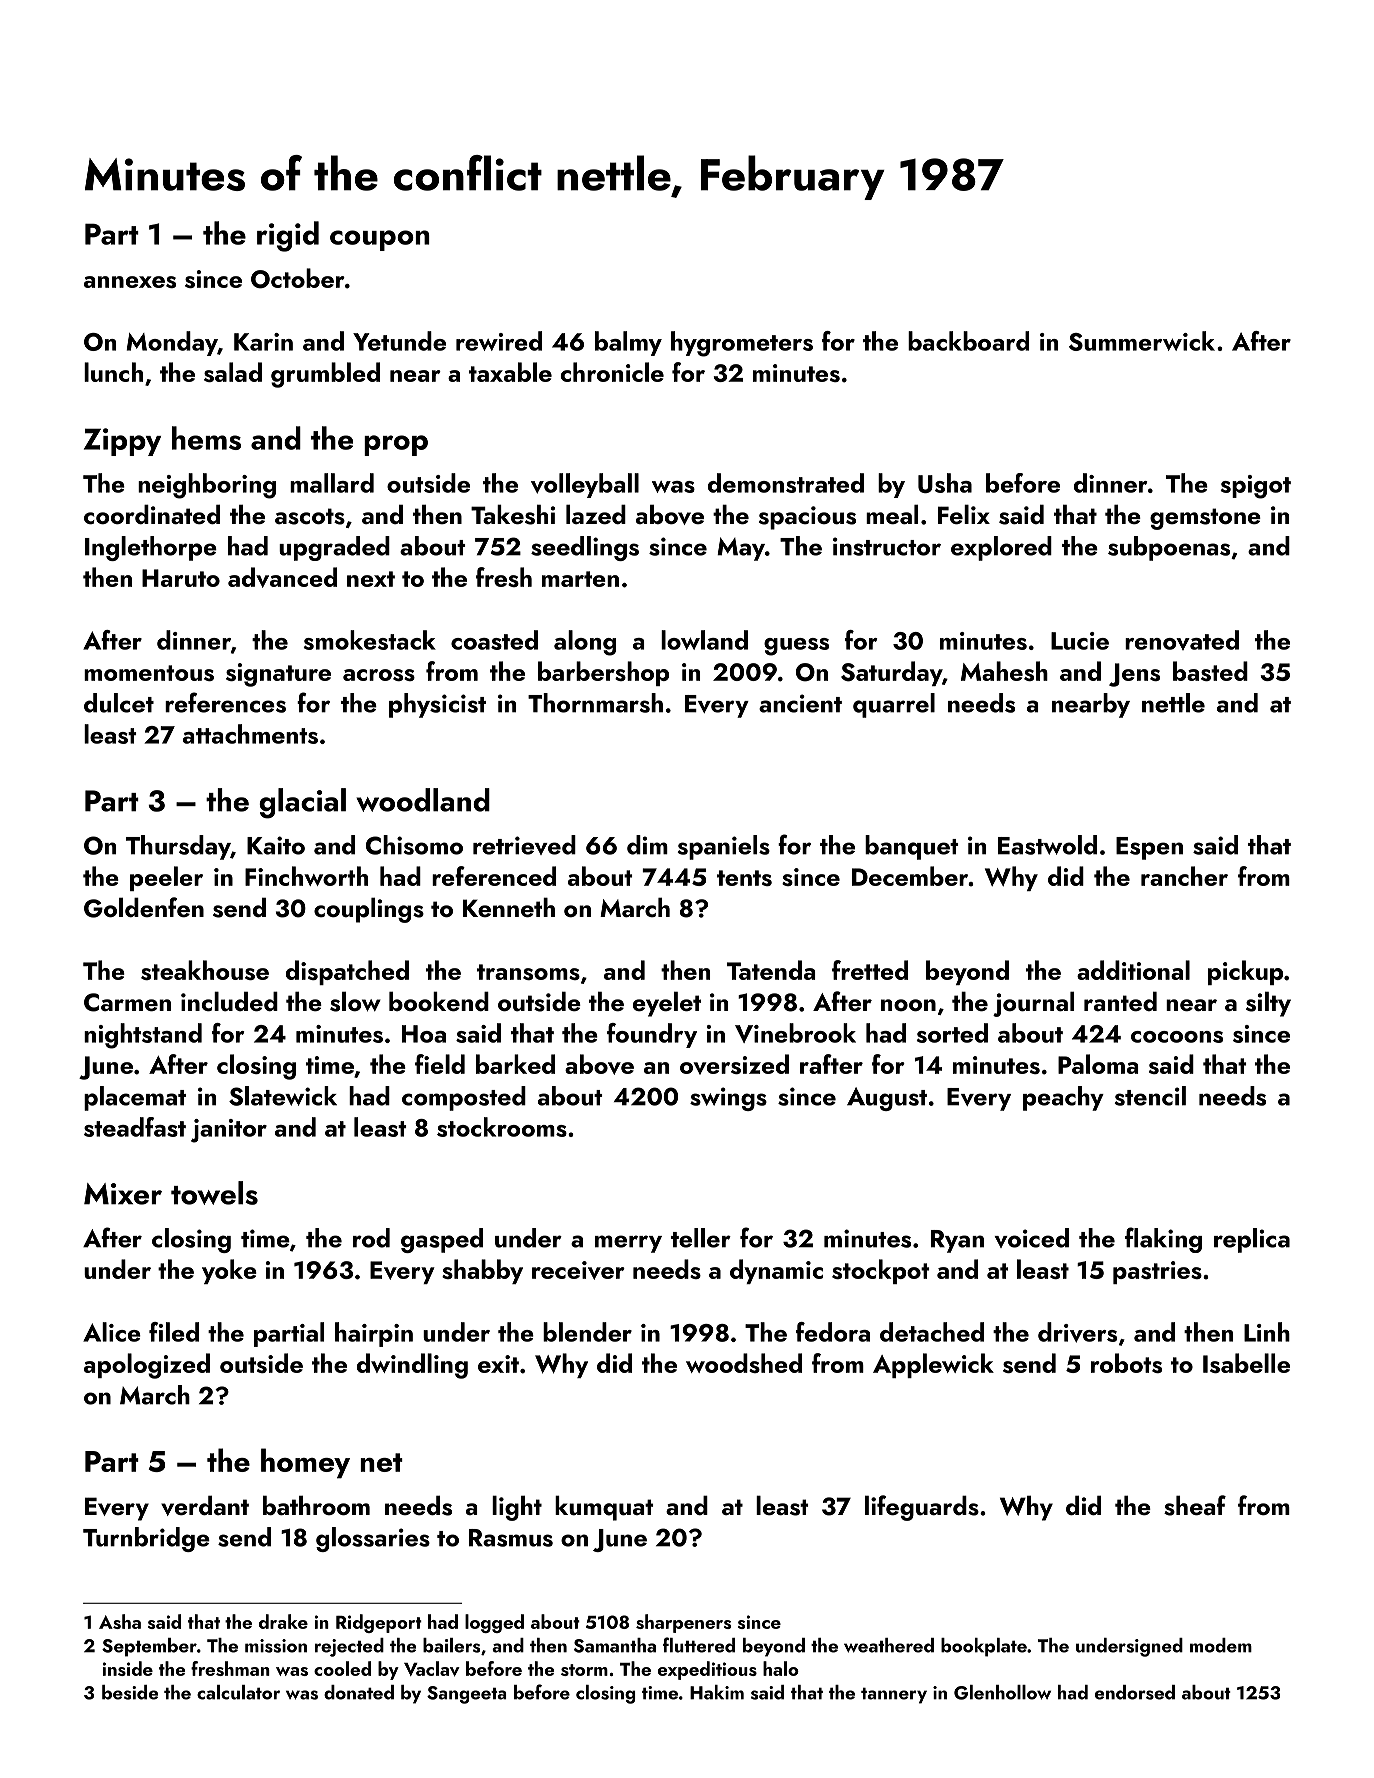 The height and width of the screenshot is (1778, 1374). What do you see at coordinates (728, 1099) in the screenshot?
I see `swings` at bounding box center [728, 1099].
